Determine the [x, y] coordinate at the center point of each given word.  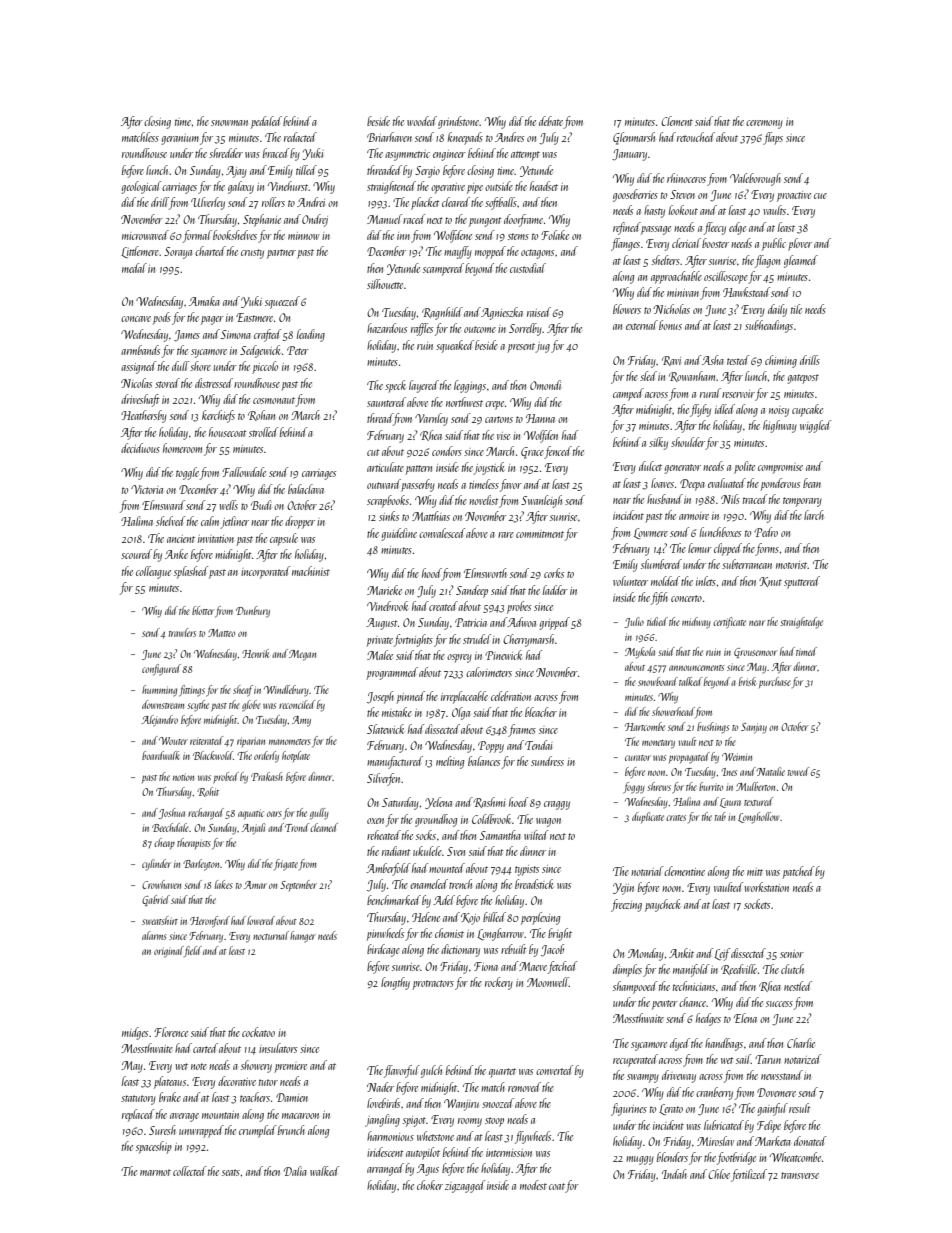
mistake [397, 712]
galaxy [241, 187]
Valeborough [755, 179]
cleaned [324, 827]
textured [758, 801]
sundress [547, 761]
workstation [766, 887]
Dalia [295, 1171]
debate [551, 121]
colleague [153, 572]
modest [533, 1185]
